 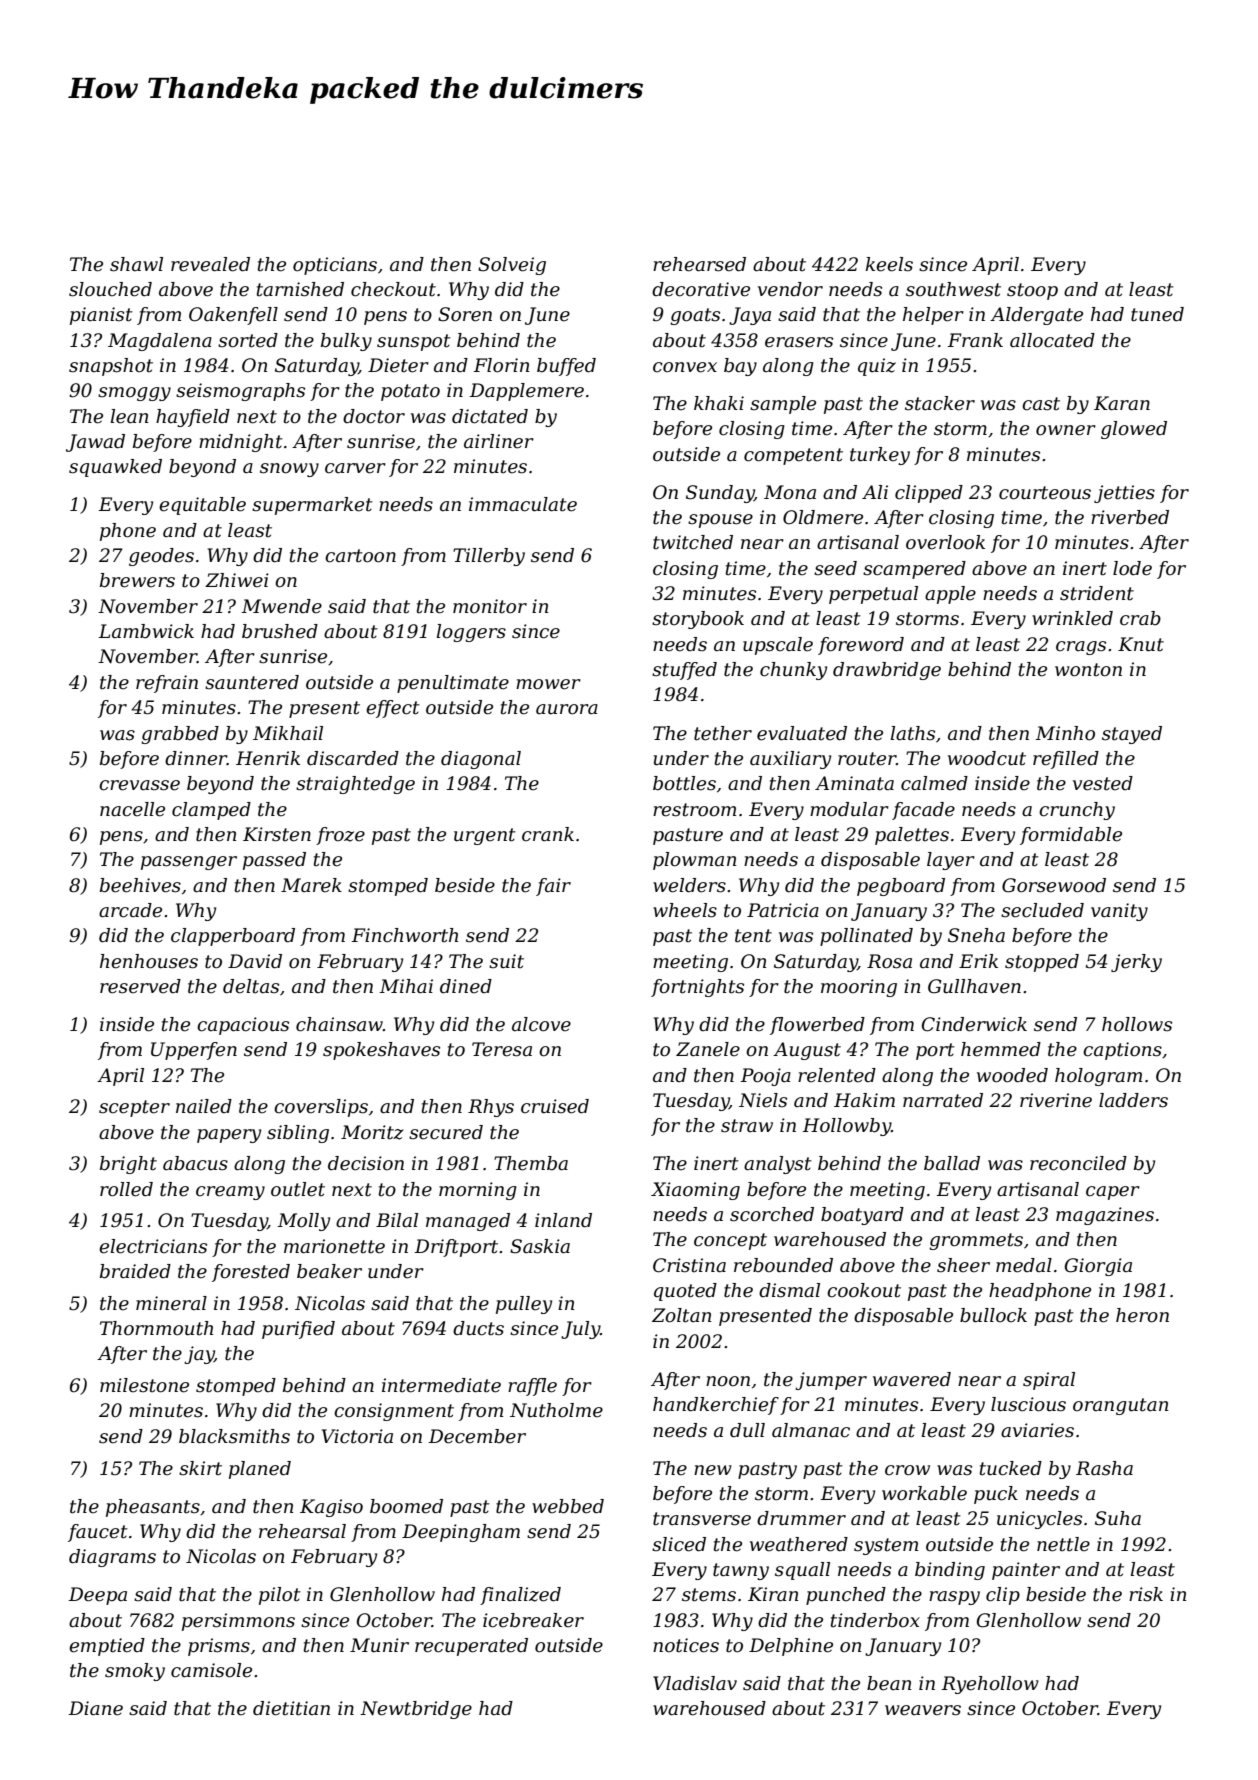 What do you see at coordinates (913, 733) in the document?
I see `laths` at bounding box center [913, 733].
